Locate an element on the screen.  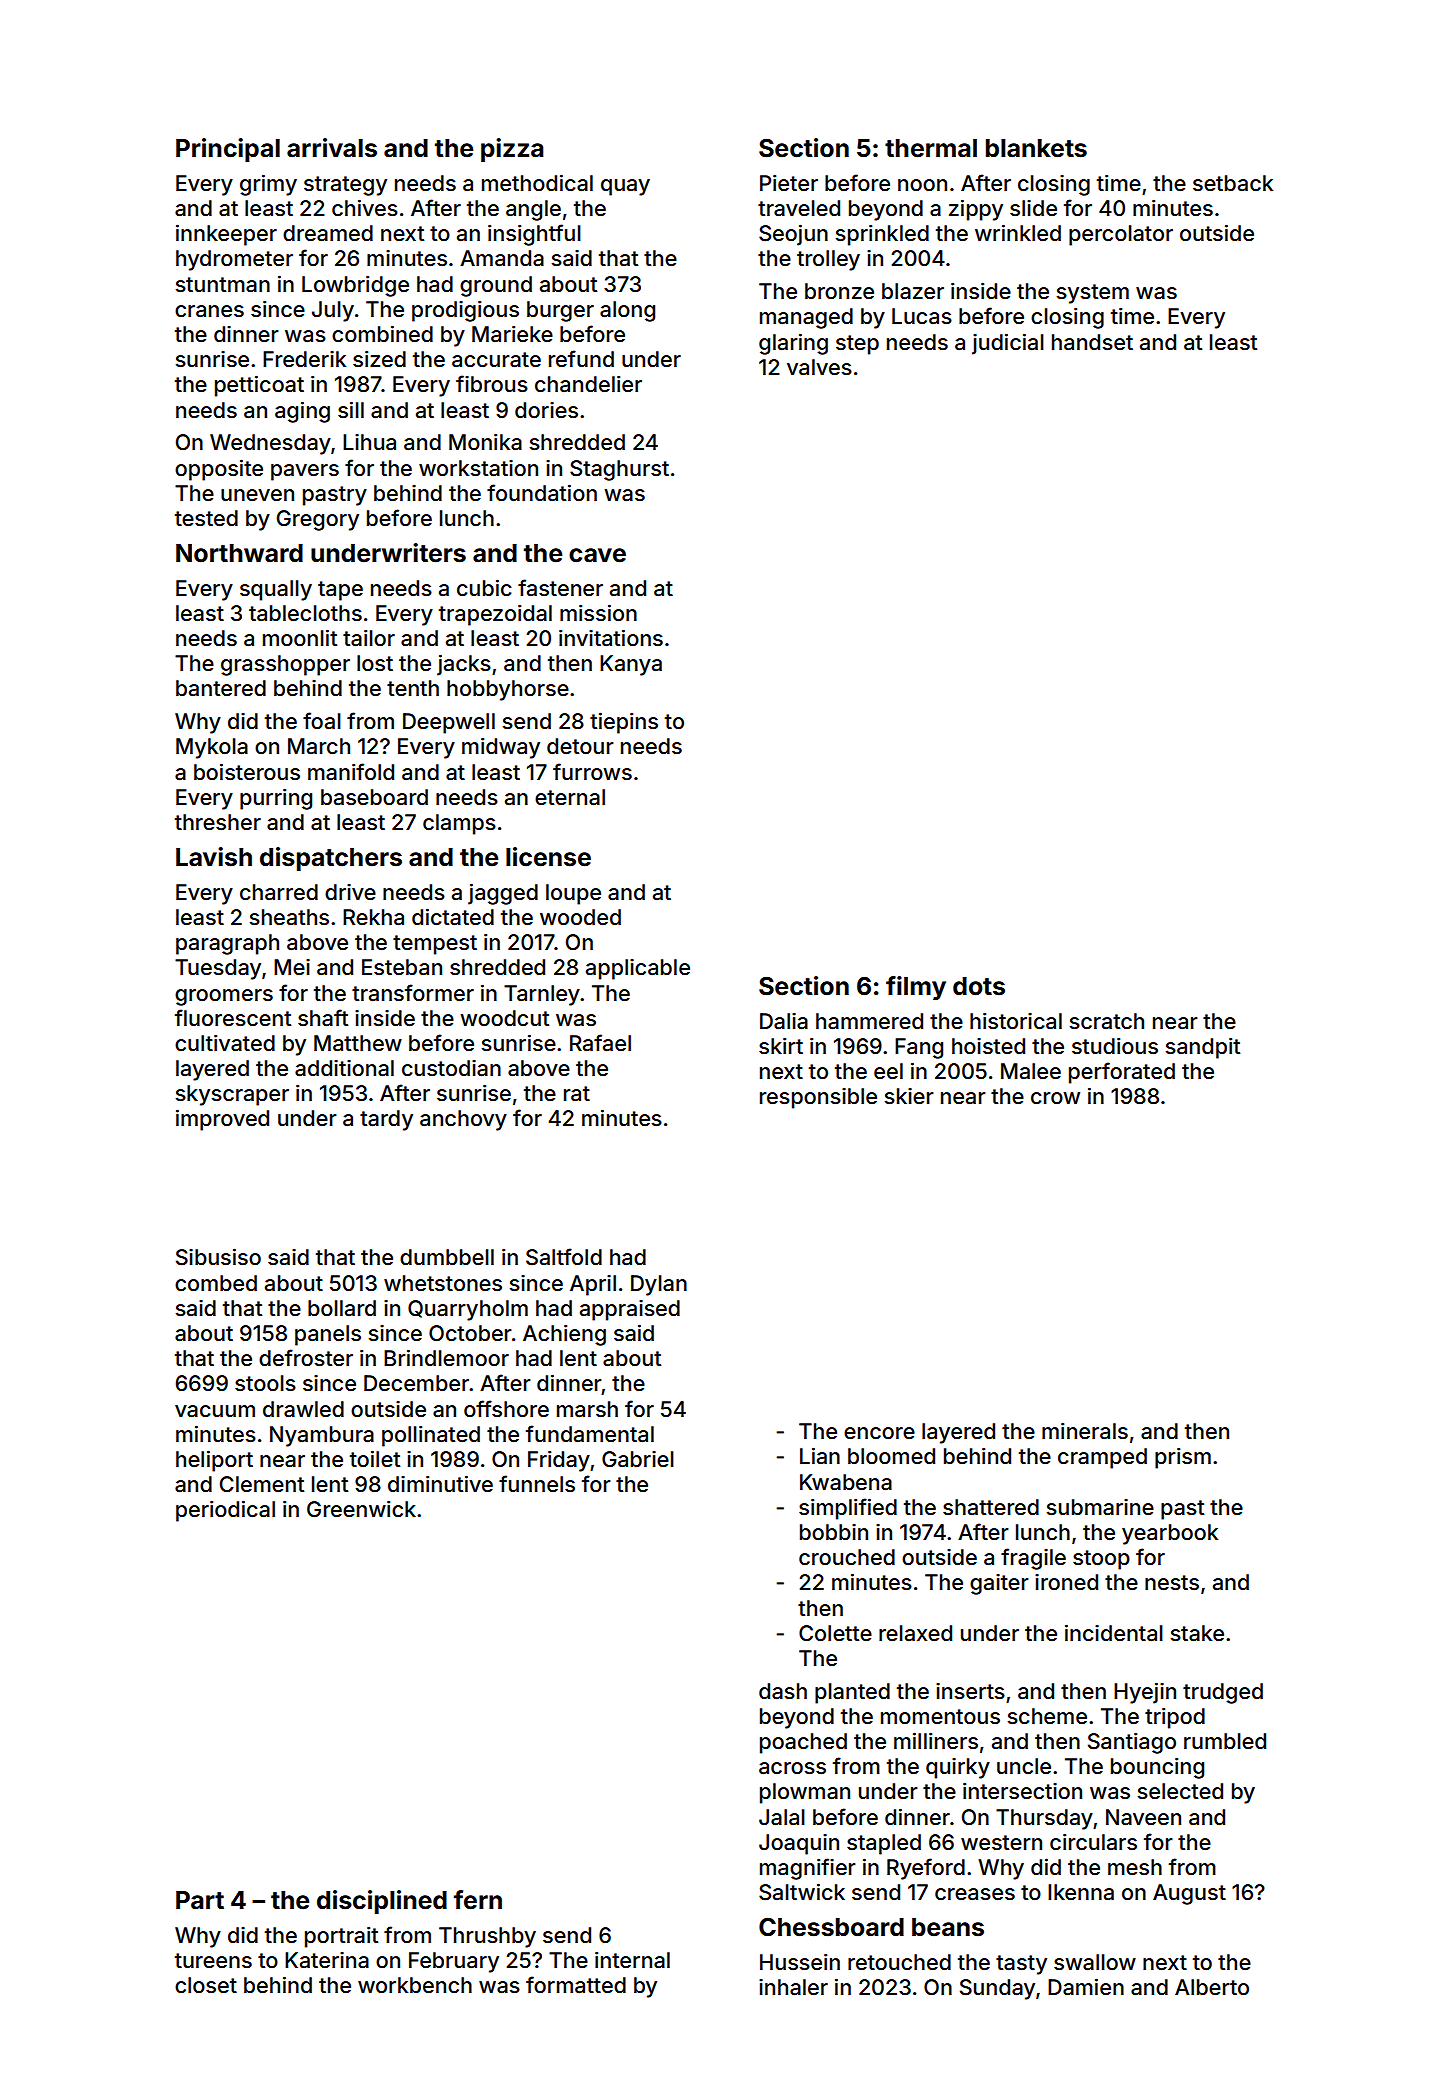
sandpit is located at coordinates (1202, 1048).
